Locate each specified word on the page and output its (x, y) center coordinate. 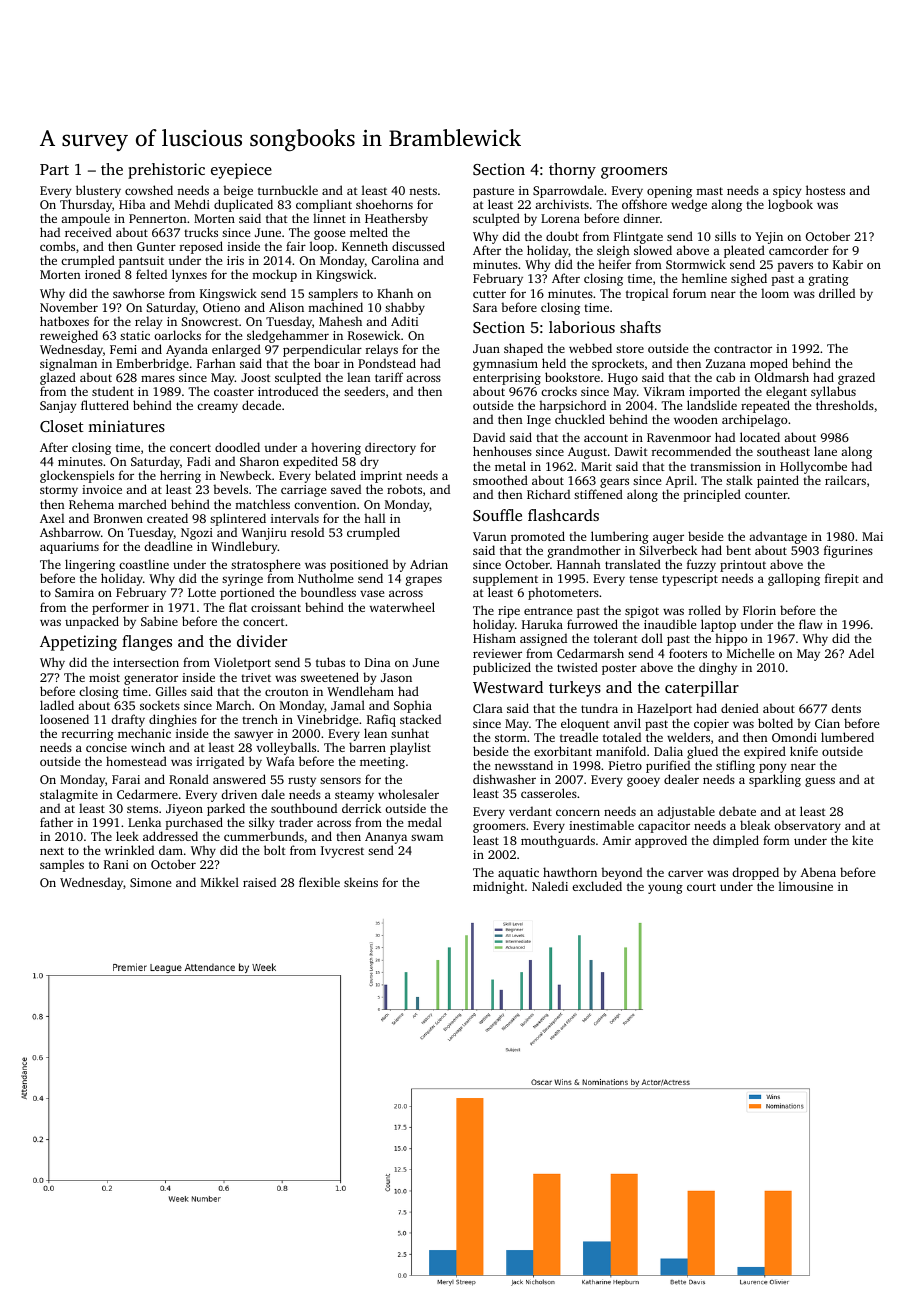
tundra (599, 708)
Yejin (769, 238)
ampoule (85, 219)
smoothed (500, 480)
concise (106, 747)
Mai (872, 536)
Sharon (259, 461)
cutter (489, 294)
